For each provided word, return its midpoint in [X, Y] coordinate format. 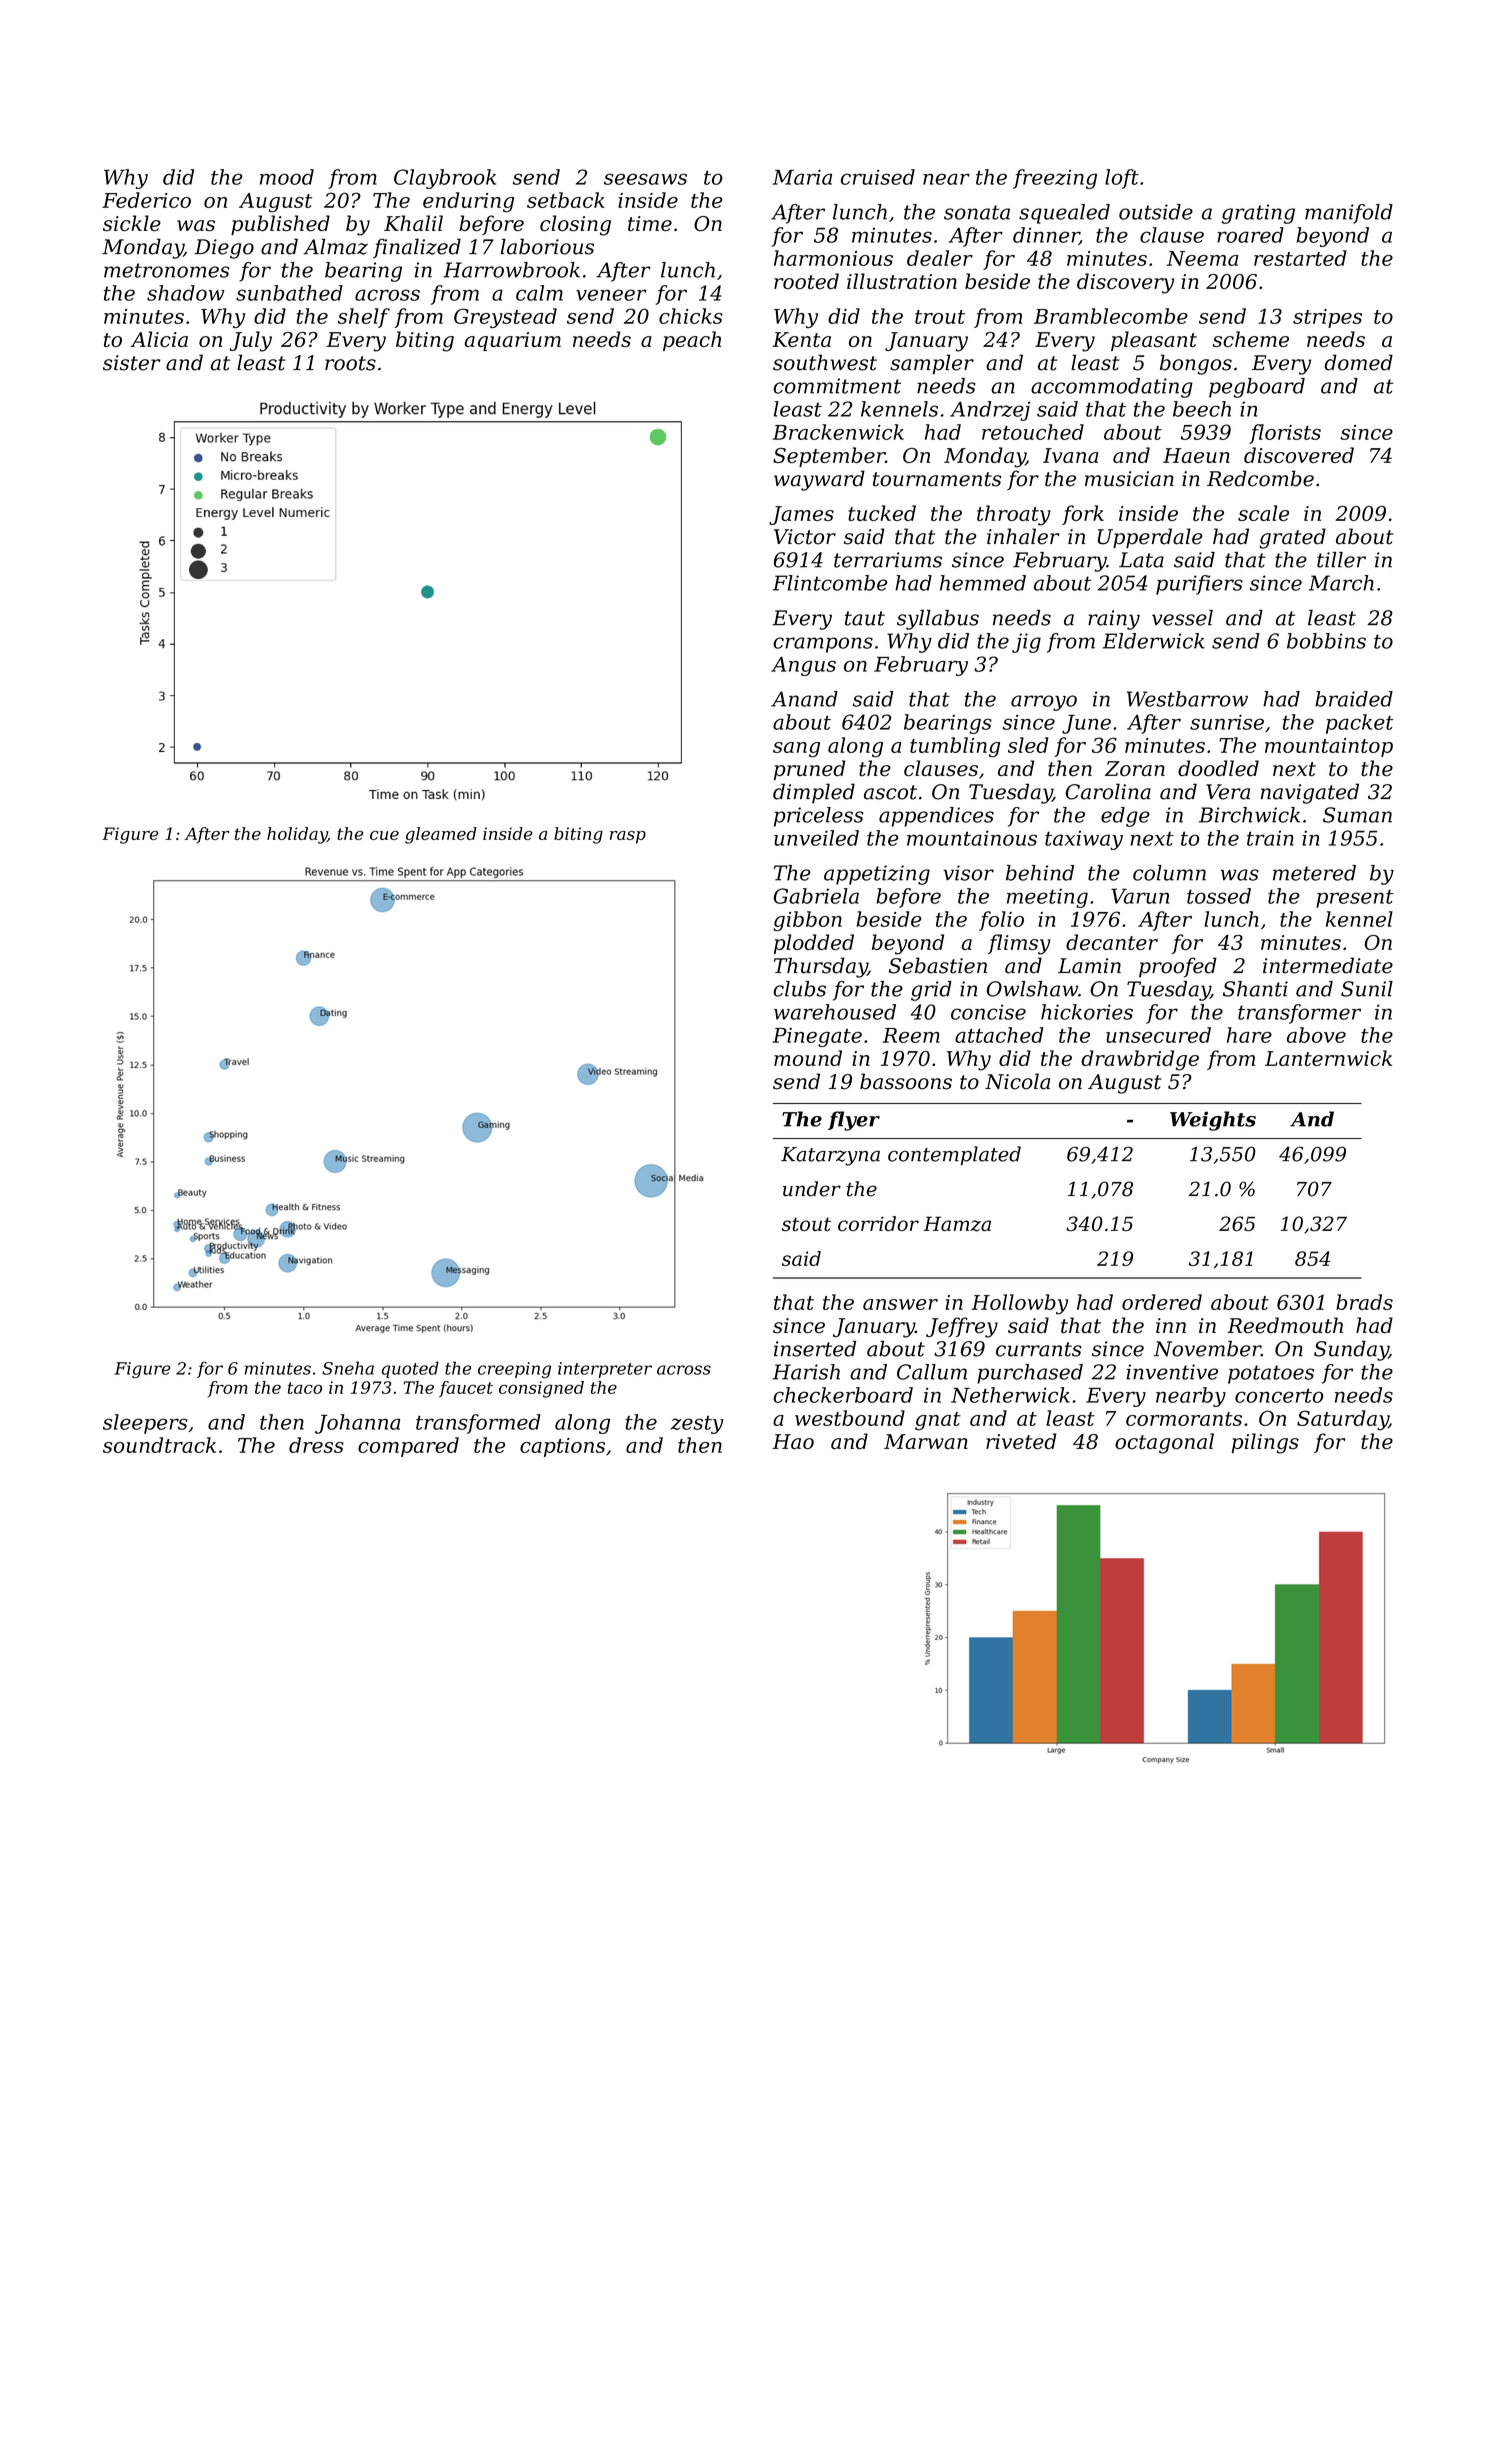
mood [287, 177]
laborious [547, 246]
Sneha [348, 1368]
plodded [814, 944]
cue [384, 835]
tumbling [955, 747]
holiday [297, 835]
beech [1202, 409]
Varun [1140, 896]
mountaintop [1329, 747]
